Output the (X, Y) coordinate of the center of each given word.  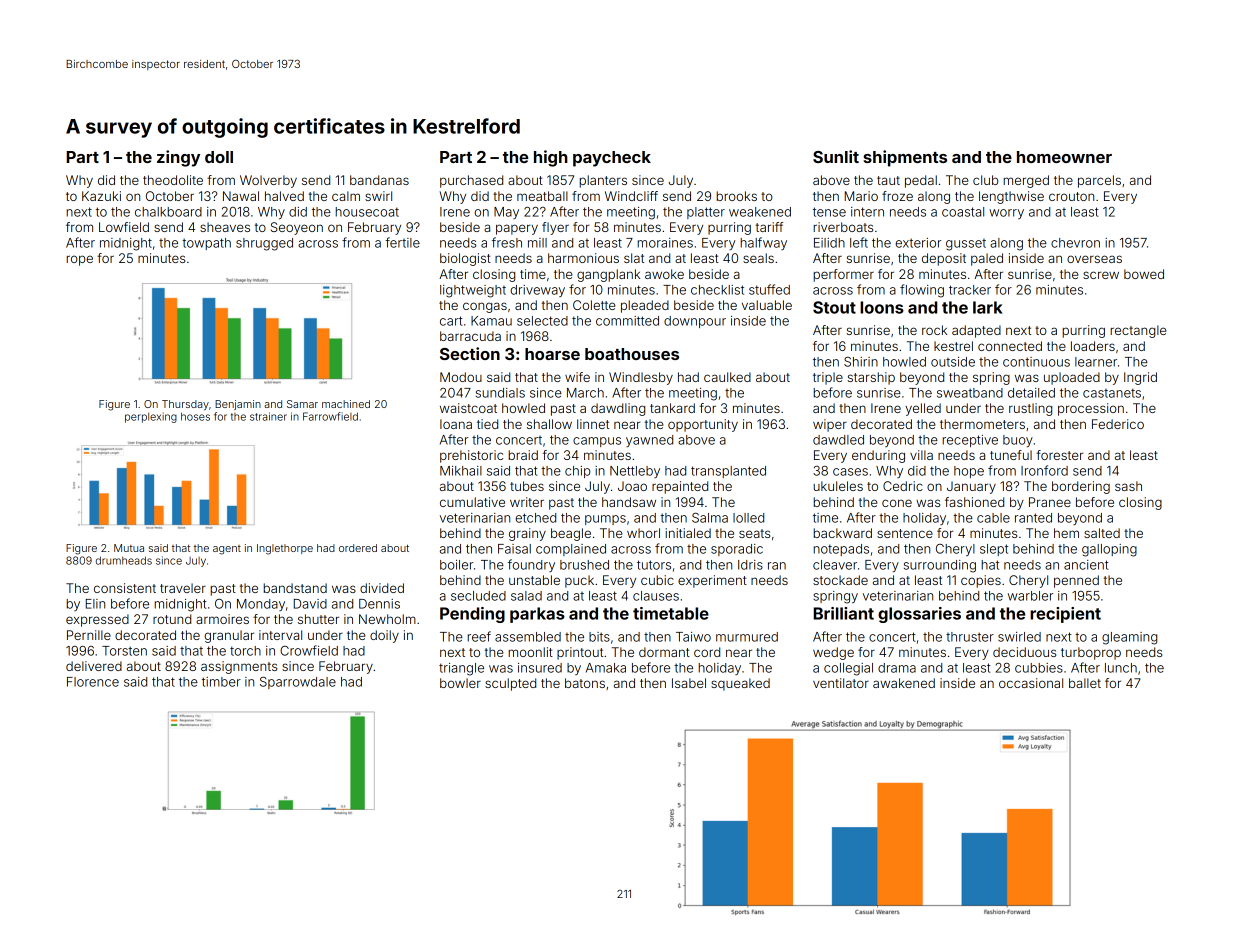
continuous (1036, 362)
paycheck (612, 159)
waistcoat (468, 408)
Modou (461, 377)
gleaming (1129, 638)
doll (219, 157)
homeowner (1064, 157)
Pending (472, 615)
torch (245, 651)
